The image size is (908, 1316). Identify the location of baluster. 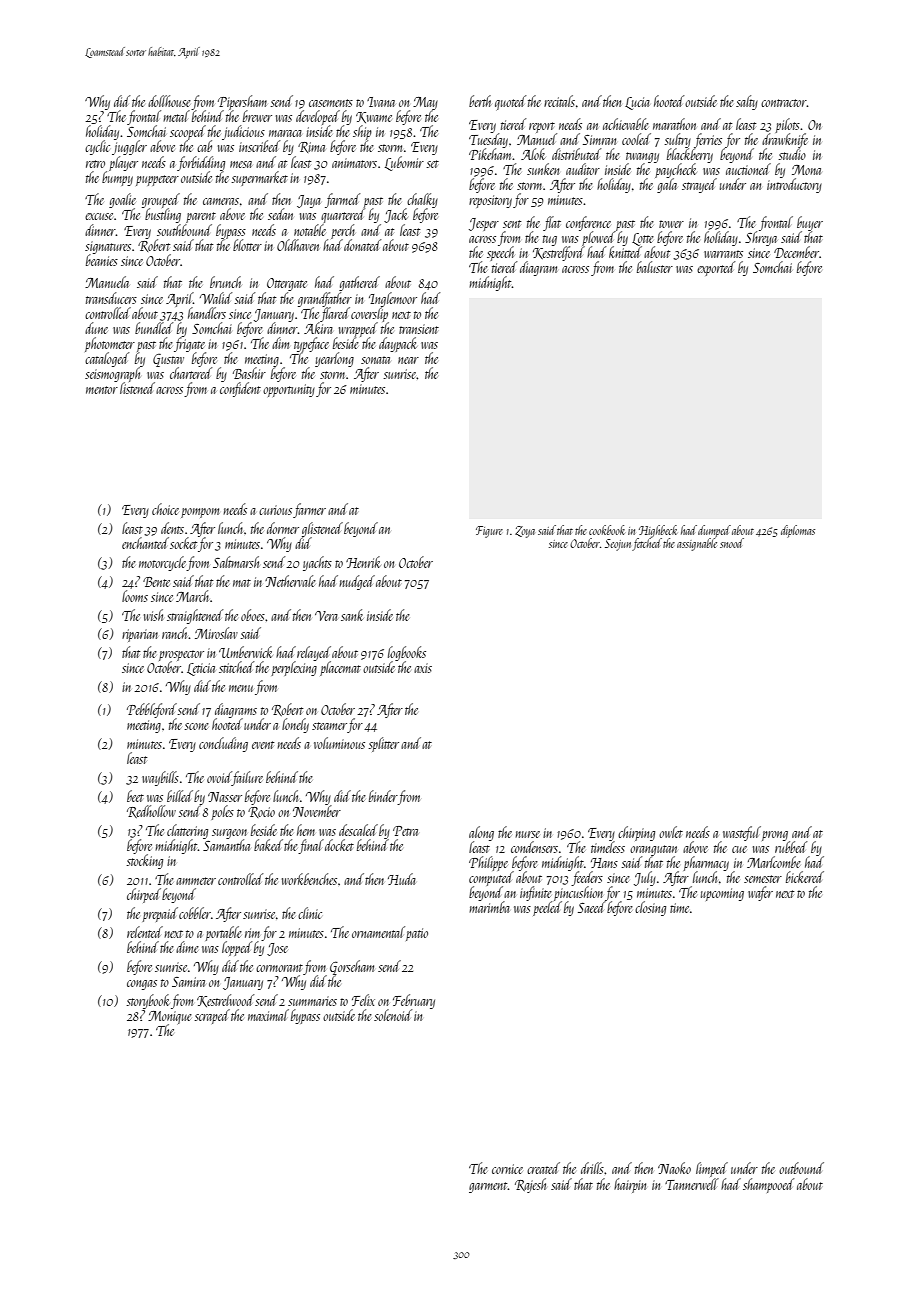
(655, 267).
